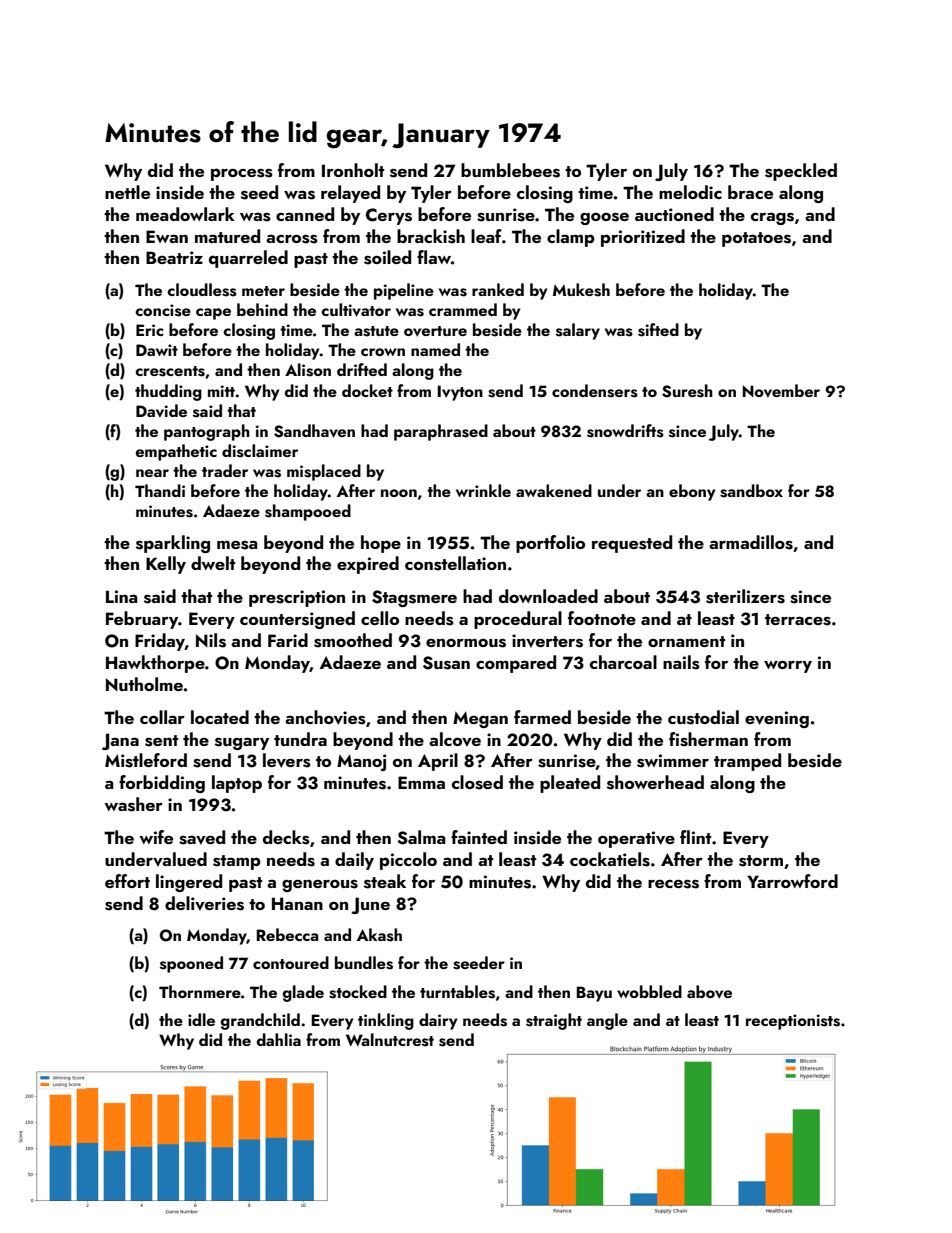 The height and width of the screenshot is (1233, 952). What do you see at coordinates (127, 881) in the screenshot?
I see `effort` at bounding box center [127, 881].
